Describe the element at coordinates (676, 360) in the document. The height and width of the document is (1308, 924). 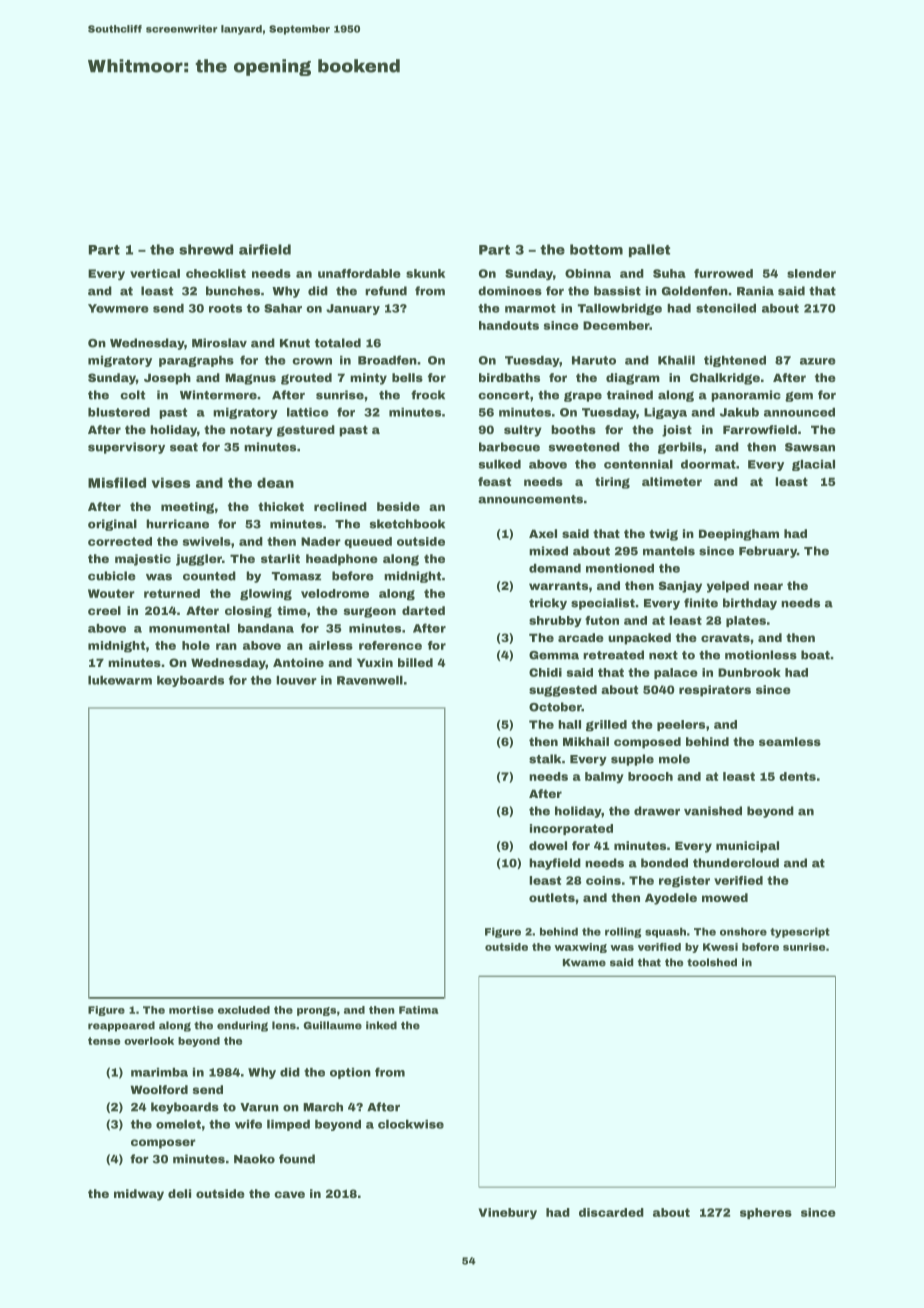
I see `Khalil` at that location.
